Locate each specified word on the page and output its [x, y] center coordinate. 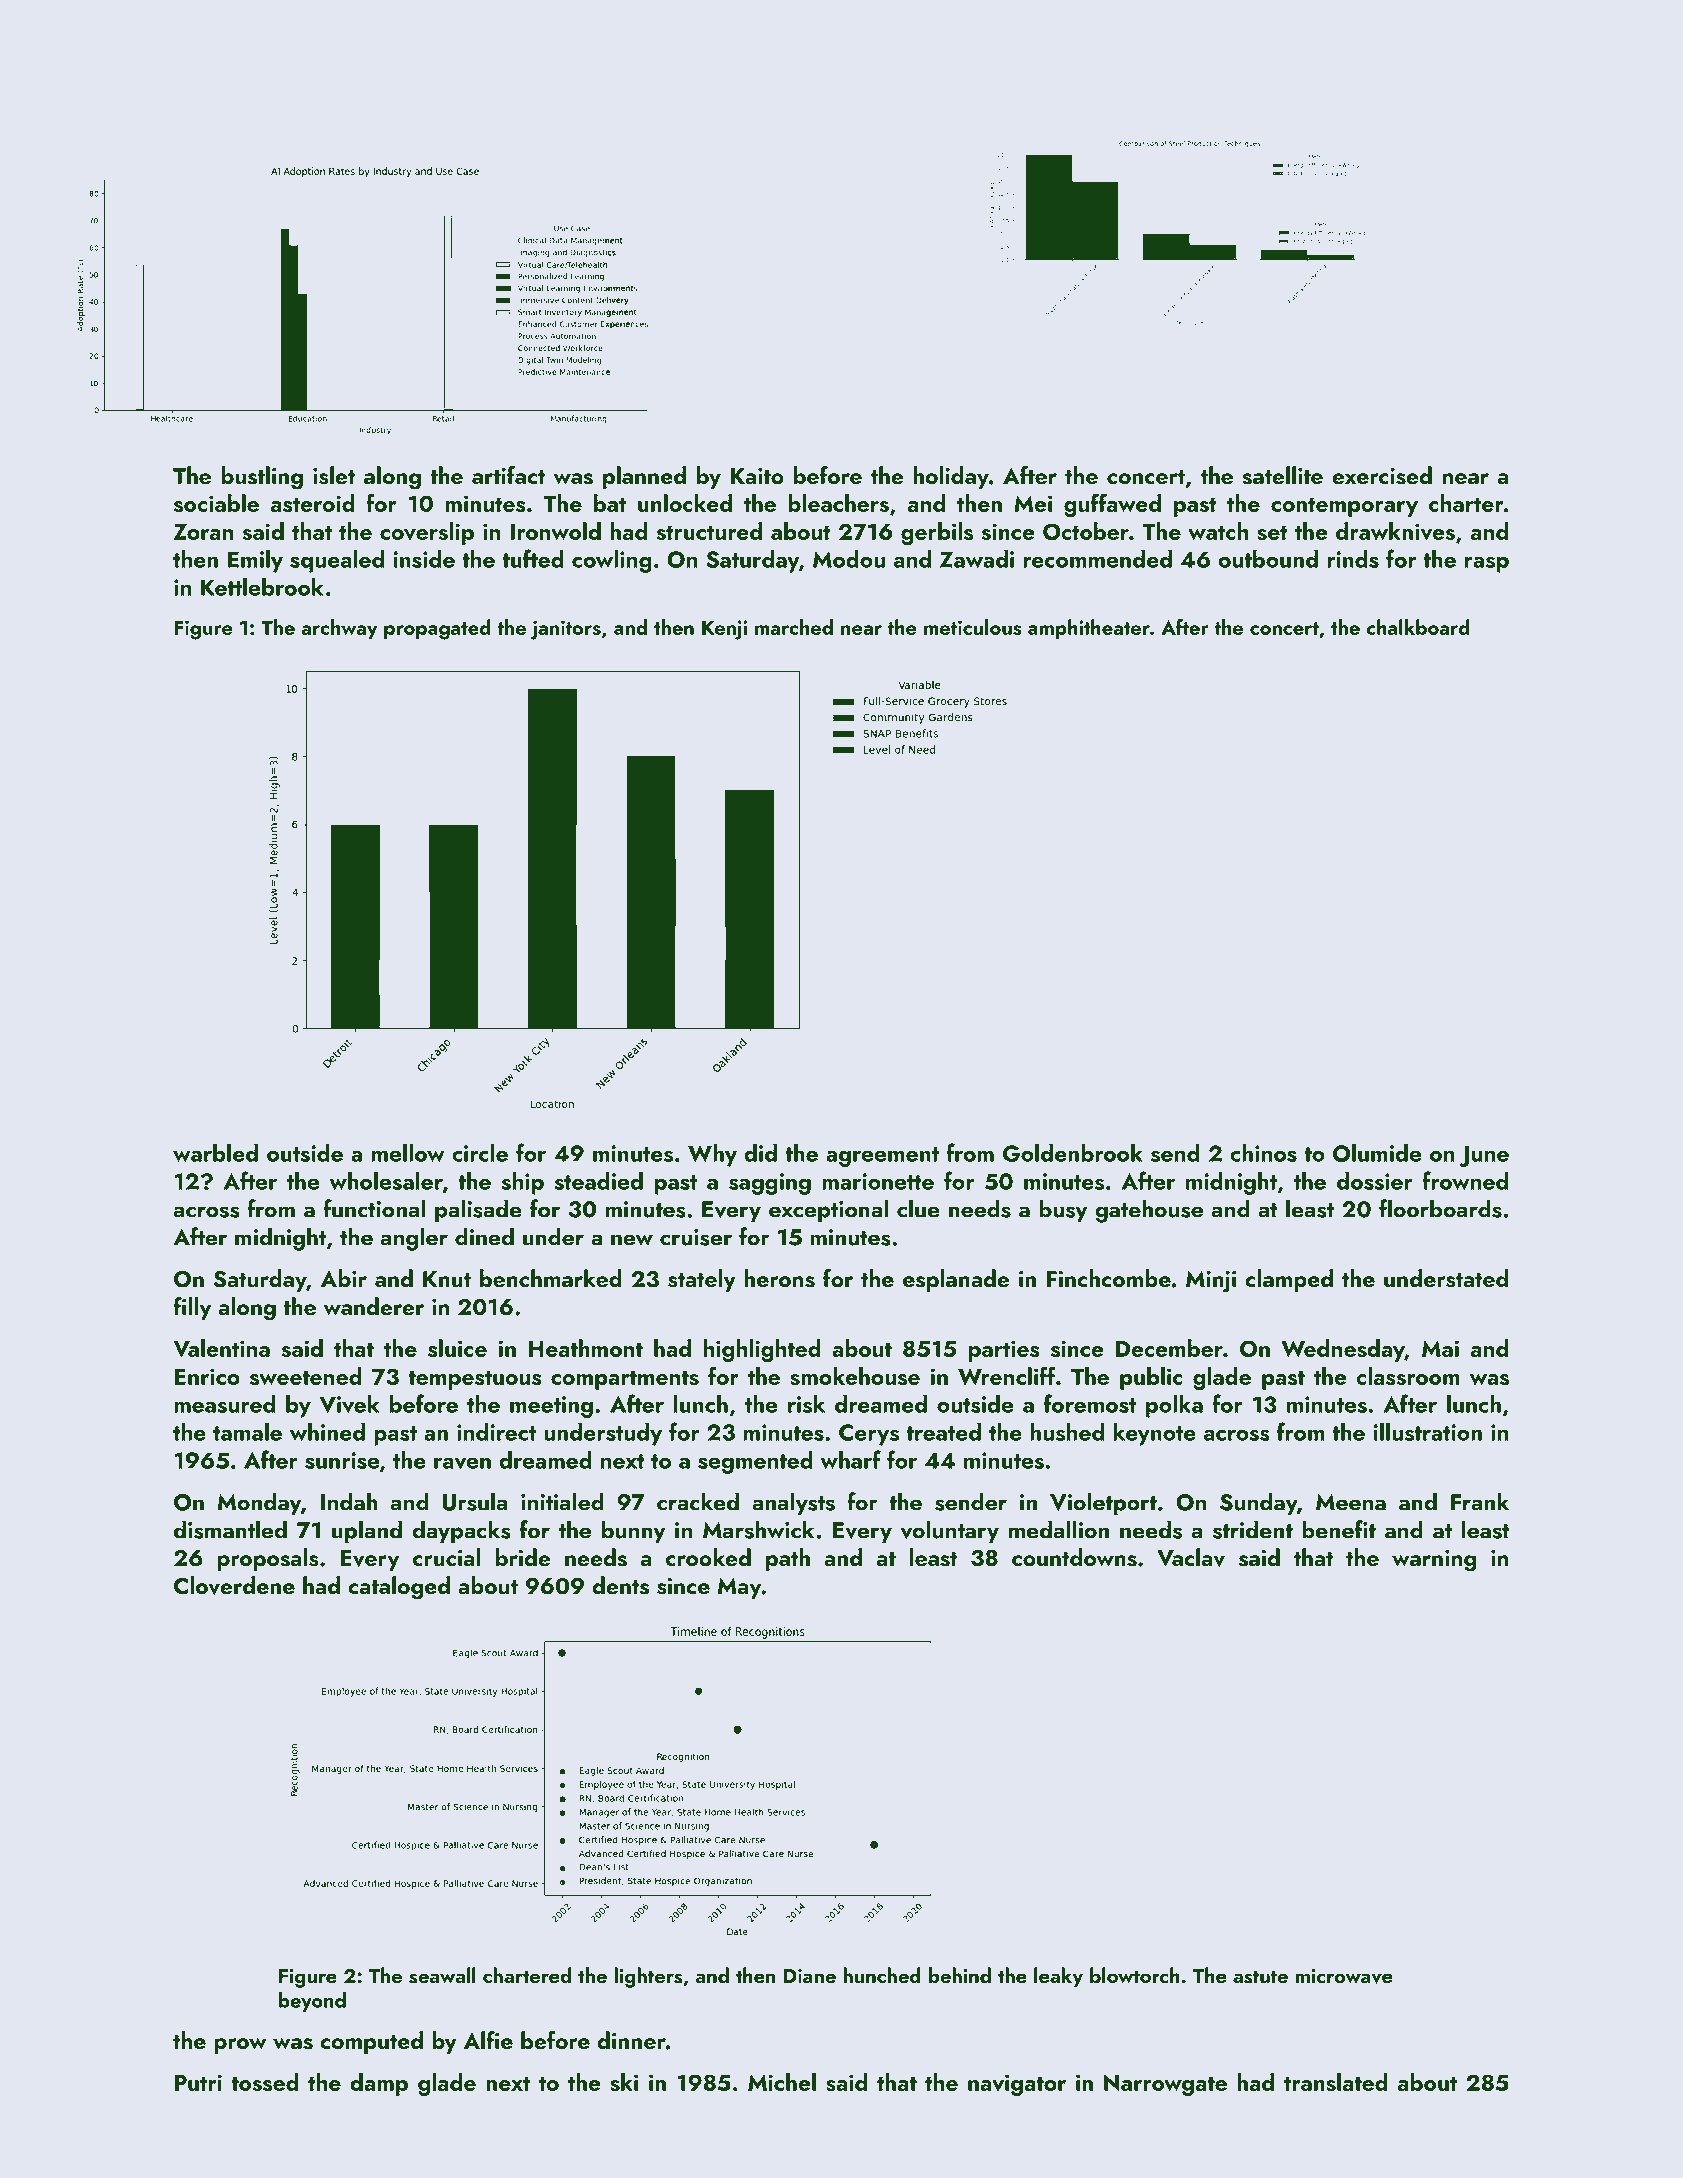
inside [424, 559]
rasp [1487, 564]
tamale [247, 1432]
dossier [1375, 1181]
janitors [566, 630]
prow [240, 2046]
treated [943, 1432]
